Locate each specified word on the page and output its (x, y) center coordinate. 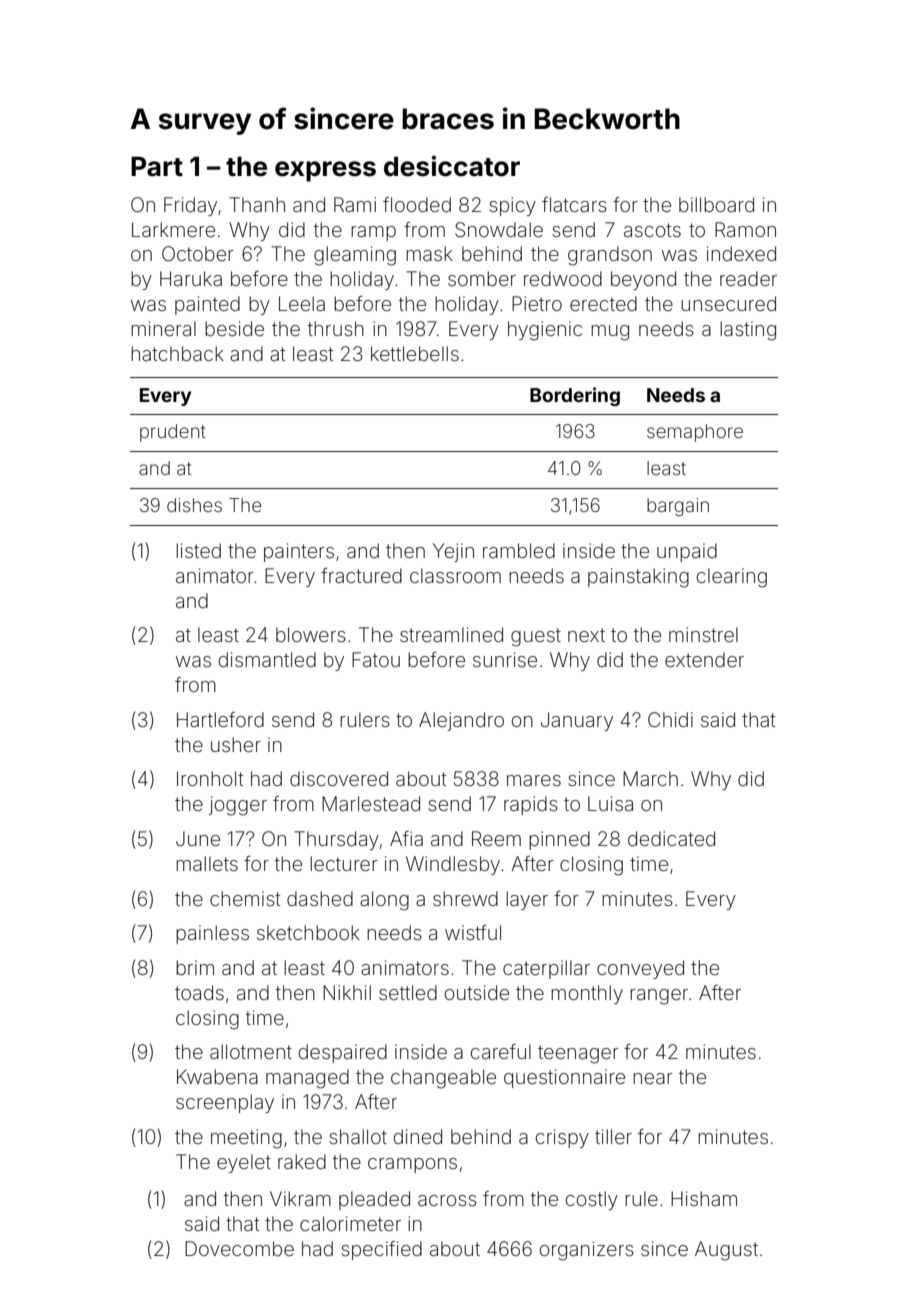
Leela (302, 303)
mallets (207, 863)
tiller (613, 1136)
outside (477, 992)
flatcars (574, 204)
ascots (652, 230)
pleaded (374, 1200)
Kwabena (217, 1076)
